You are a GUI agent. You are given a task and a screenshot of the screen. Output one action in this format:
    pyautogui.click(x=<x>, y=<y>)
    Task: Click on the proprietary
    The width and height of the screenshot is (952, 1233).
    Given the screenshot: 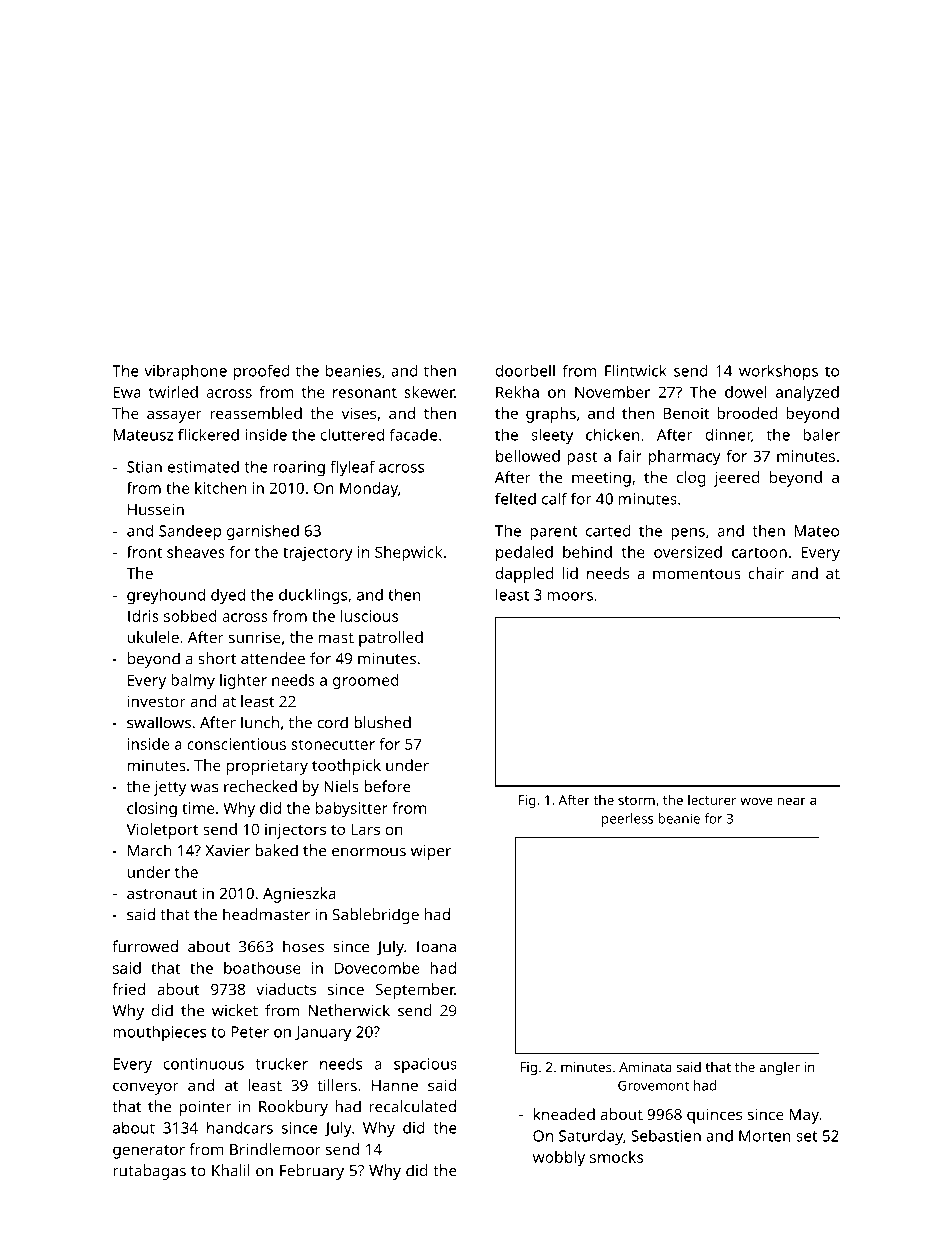 What is the action you would take?
    pyautogui.click(x=267, y=767)
